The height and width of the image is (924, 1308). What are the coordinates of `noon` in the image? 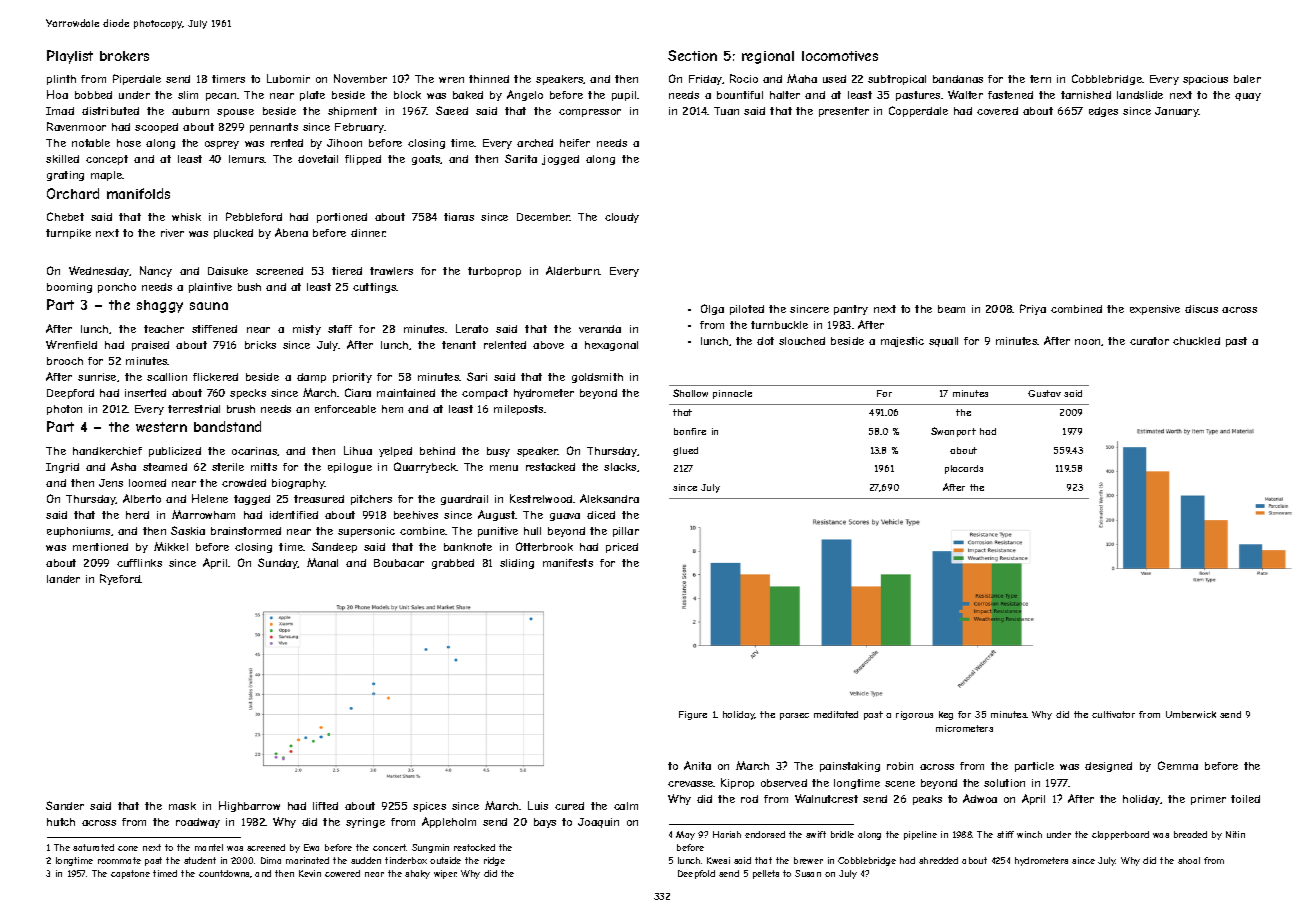 It's located at (1087, 342).
